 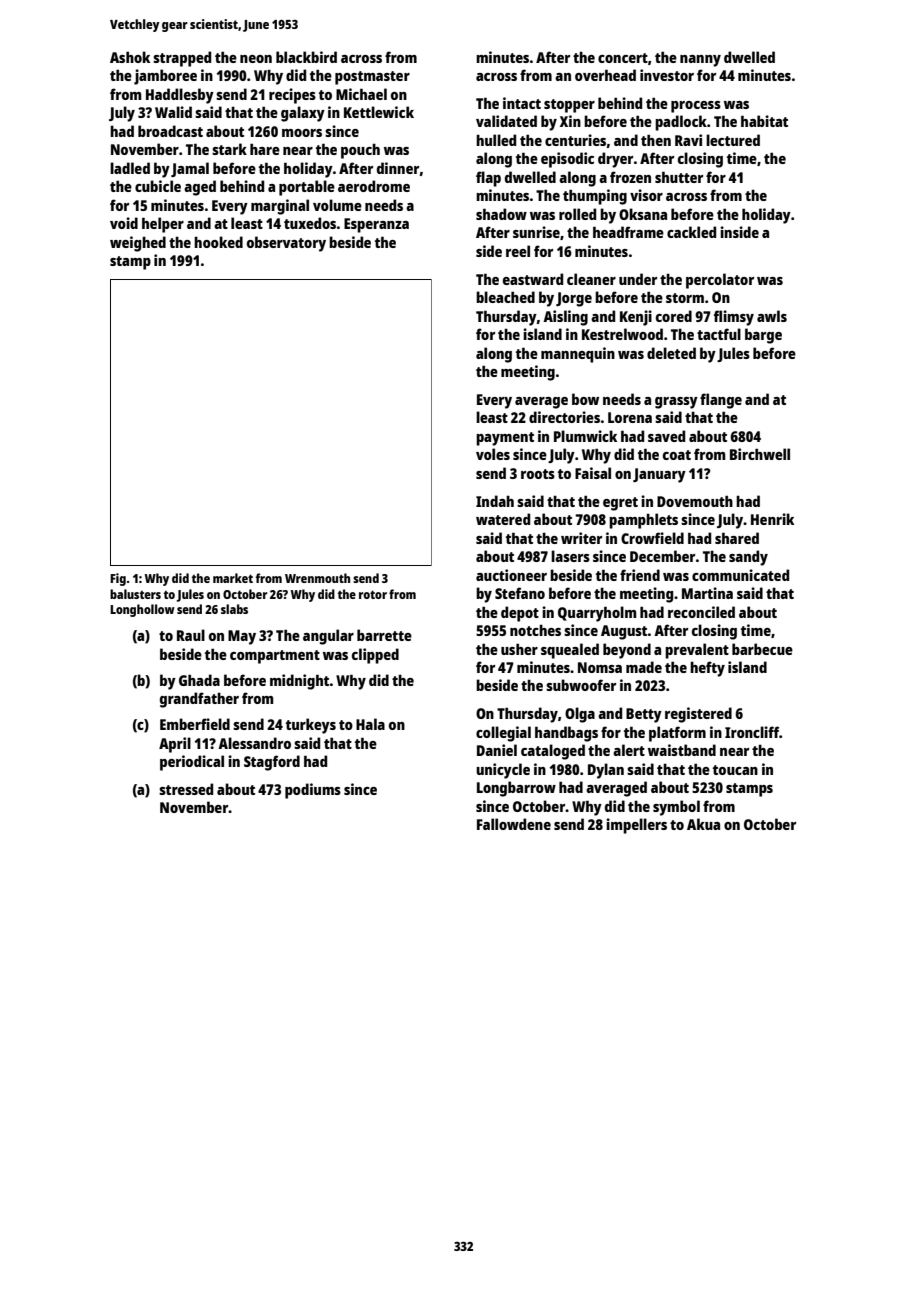 I want to click on Raul, so click(x=191, y=635).
